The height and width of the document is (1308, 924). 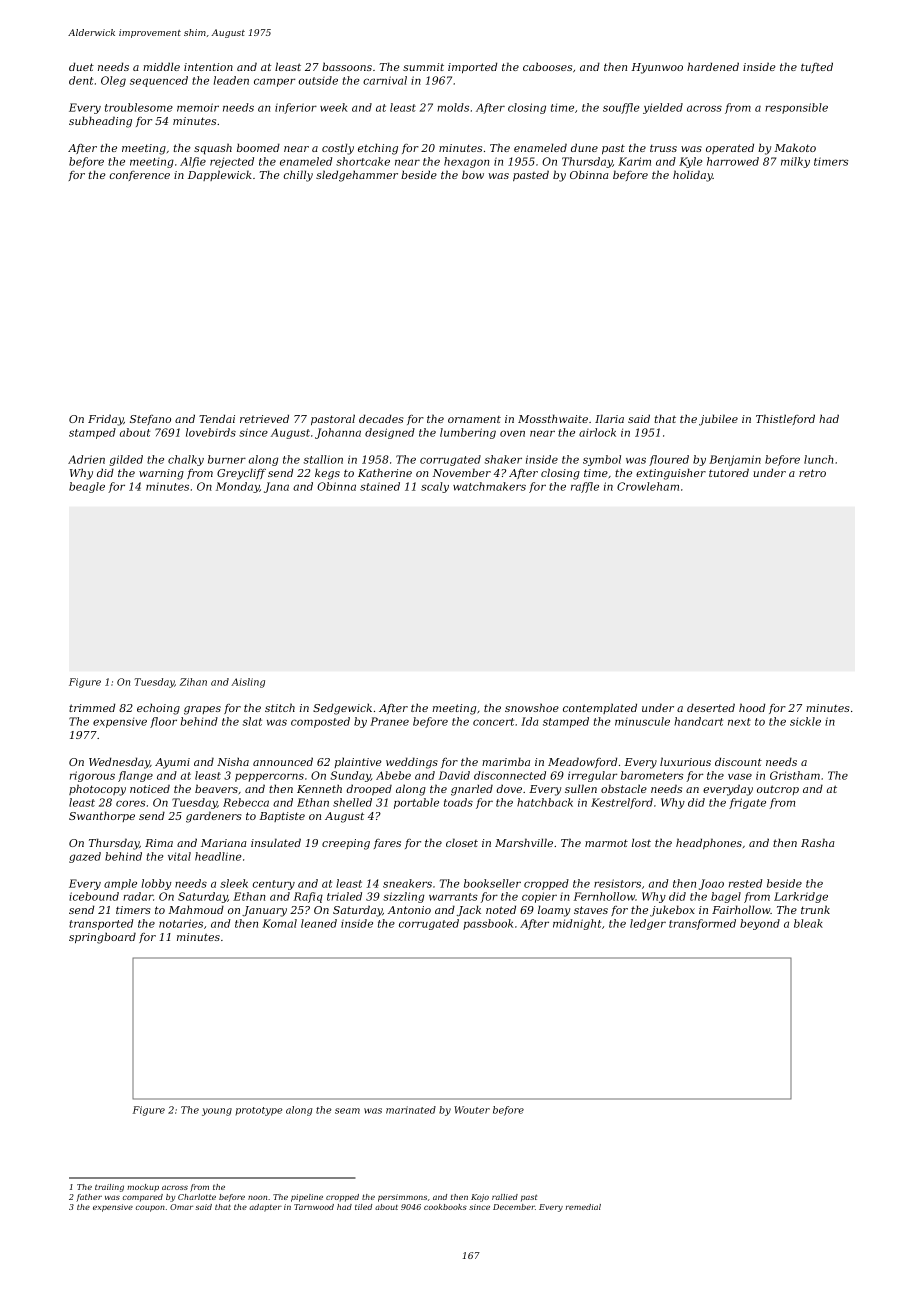 I want to click on raffle, so click(x=585, y=487).
